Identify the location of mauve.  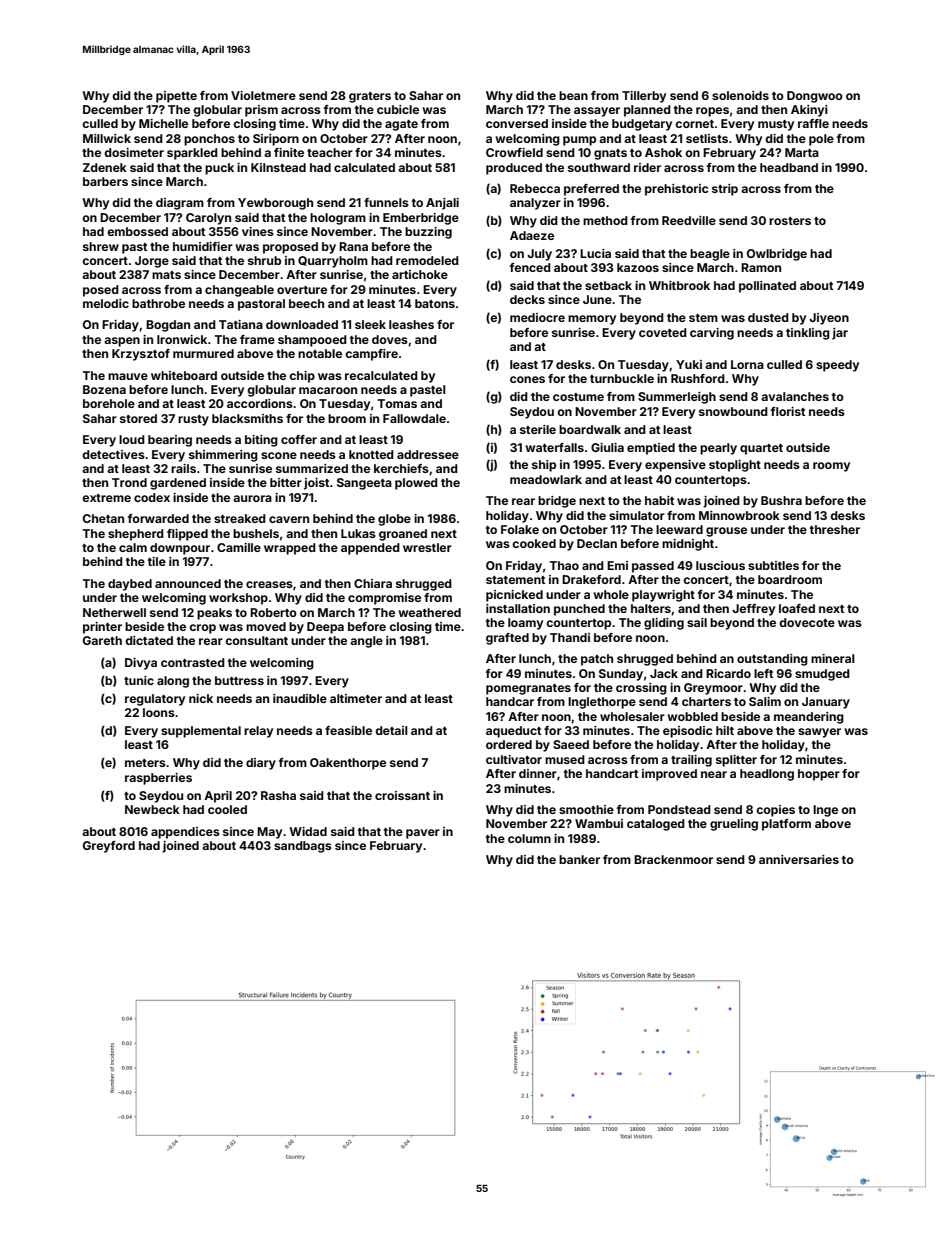
(128, 376).
